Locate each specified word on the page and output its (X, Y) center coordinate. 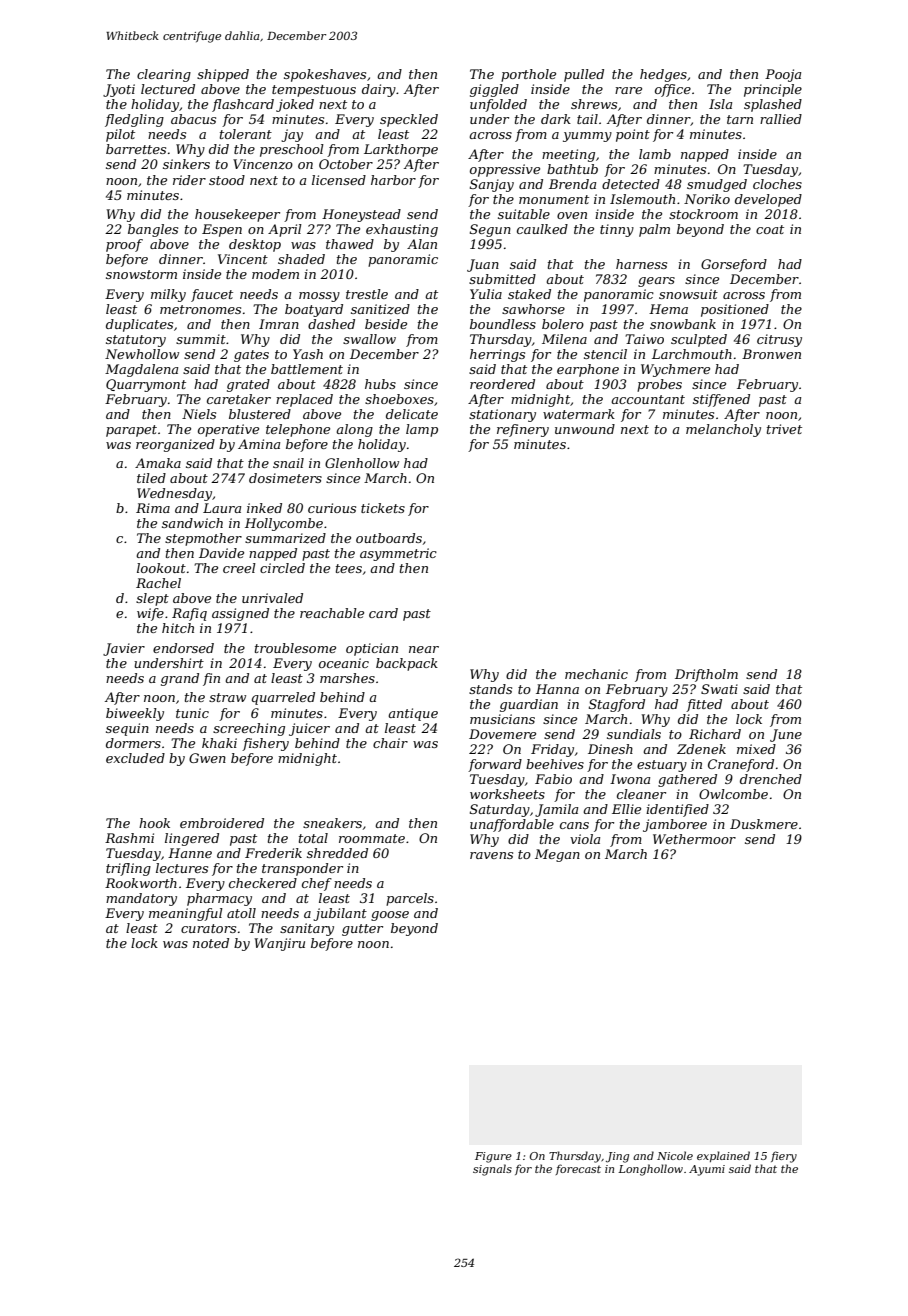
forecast (578, 1169)
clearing (164, 75)
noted (211, 943)
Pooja (783, 75)
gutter (362, 930)
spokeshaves (325, 75)
